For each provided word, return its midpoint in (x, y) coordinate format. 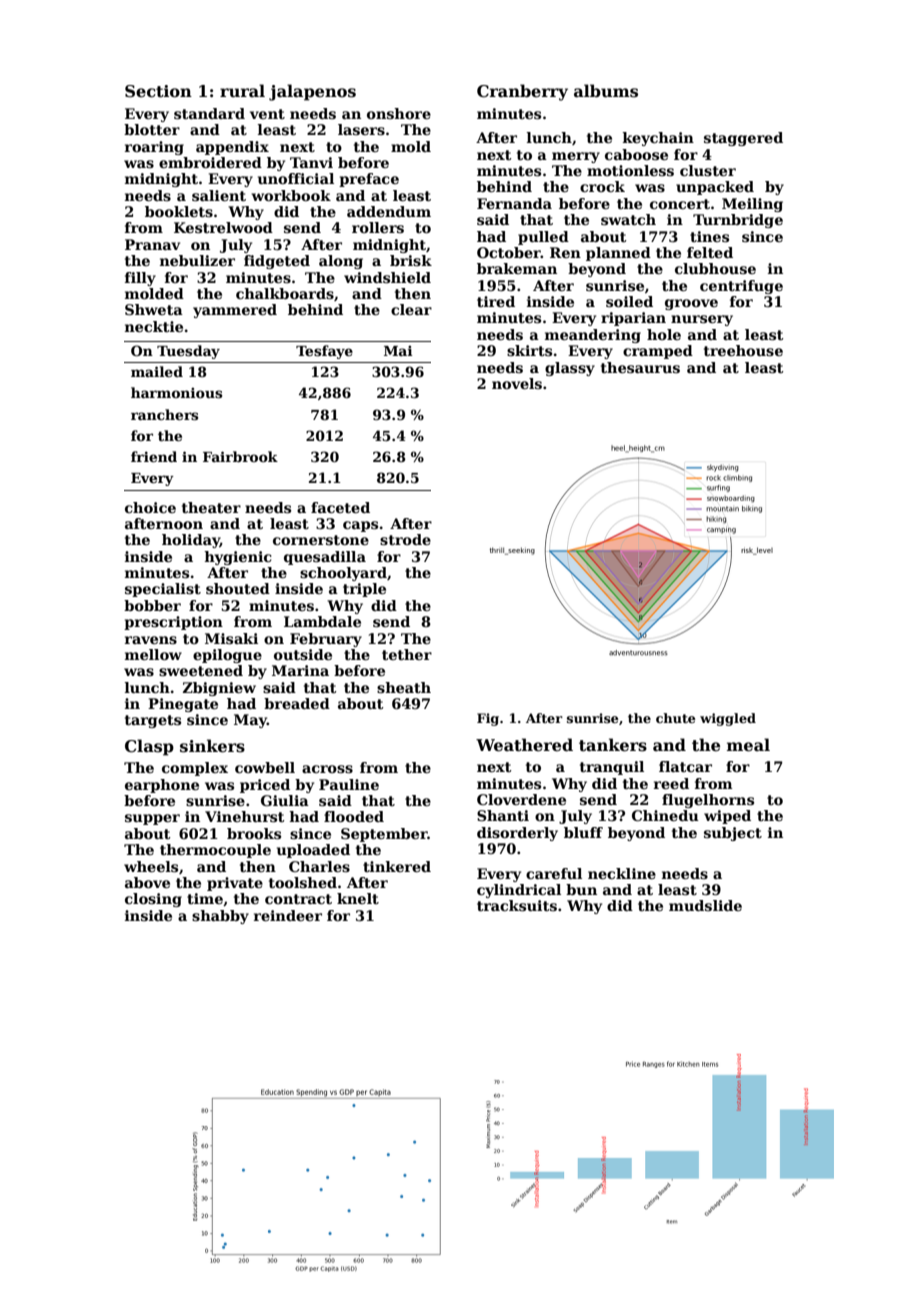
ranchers (164, 414)
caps (360, 526)
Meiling (752, 205)
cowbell (265, 767)
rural (242, 90)
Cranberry (522, 92)
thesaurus (640, 367)
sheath (404, 687)
